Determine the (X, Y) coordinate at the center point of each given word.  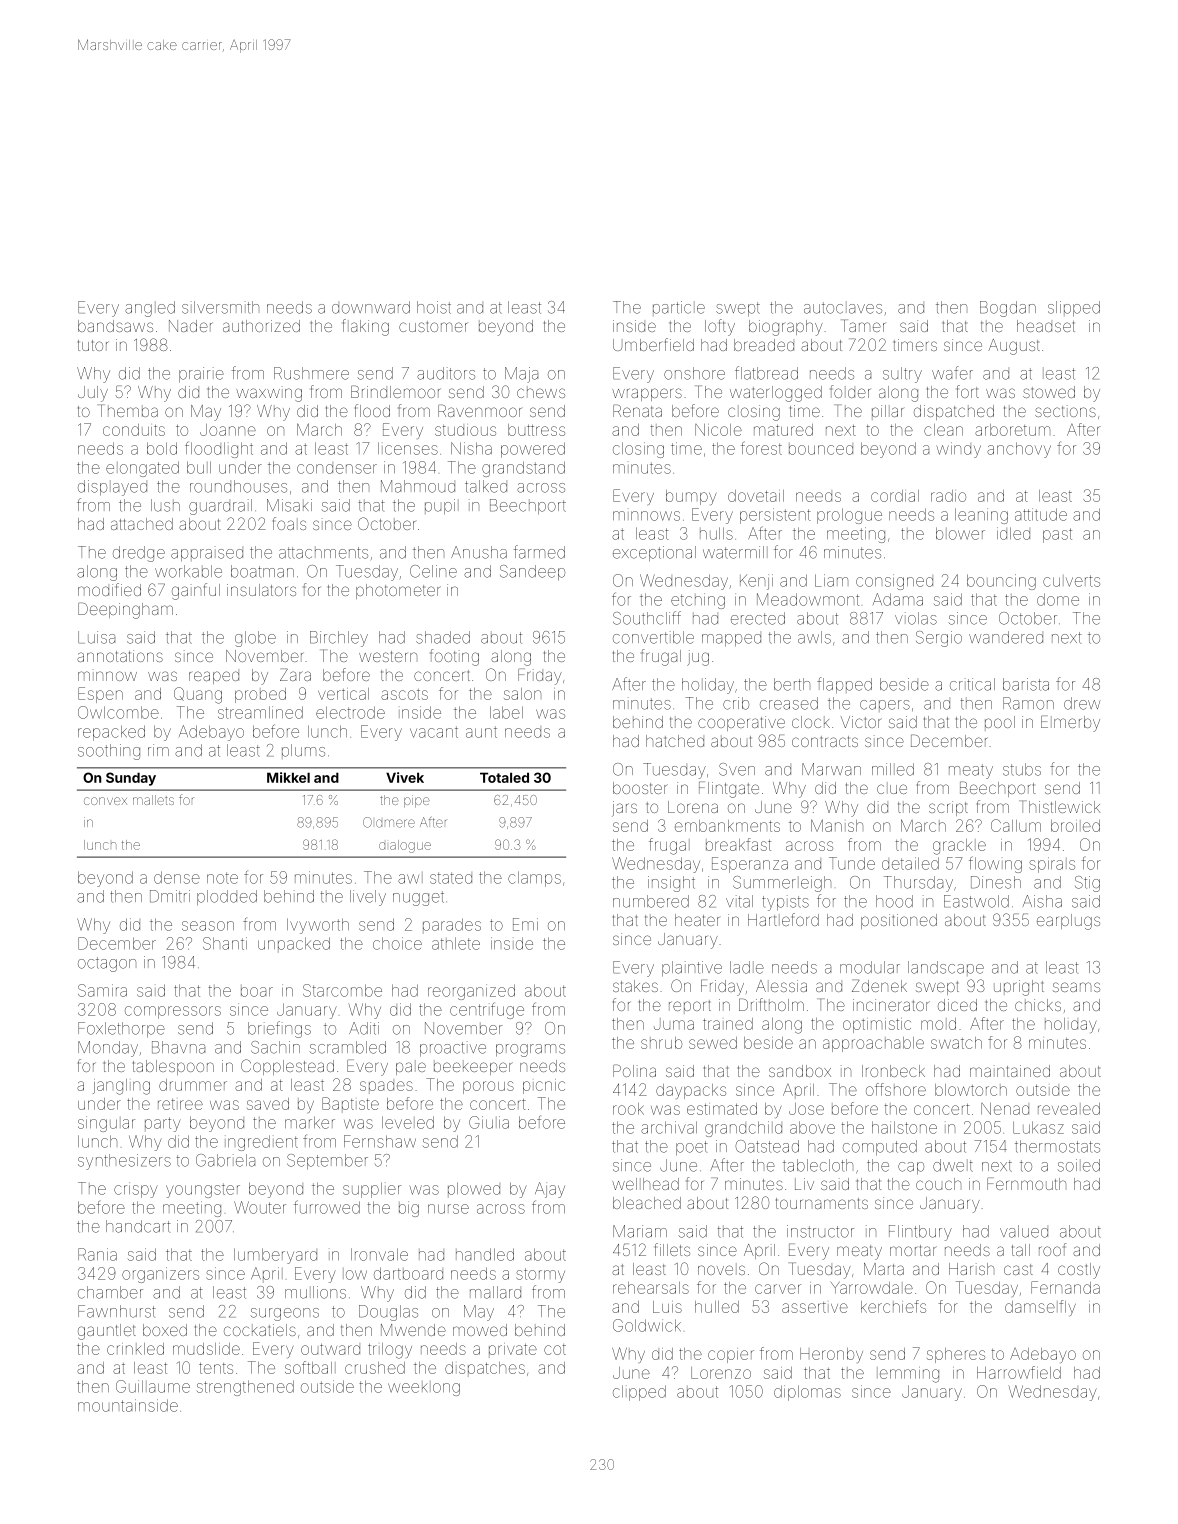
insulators (261, 590)
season (208, 926)
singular (106, 1124)
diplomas (807, 1393)
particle (679, 308)
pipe (417, 801)
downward (371, 307)
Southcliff (647, 618)
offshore (896, 1089)
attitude (1041, 514)
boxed (165, 1330)
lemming (908, 1375)
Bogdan (1008, 309)
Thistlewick (1059, 806)
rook (628, 1109)
